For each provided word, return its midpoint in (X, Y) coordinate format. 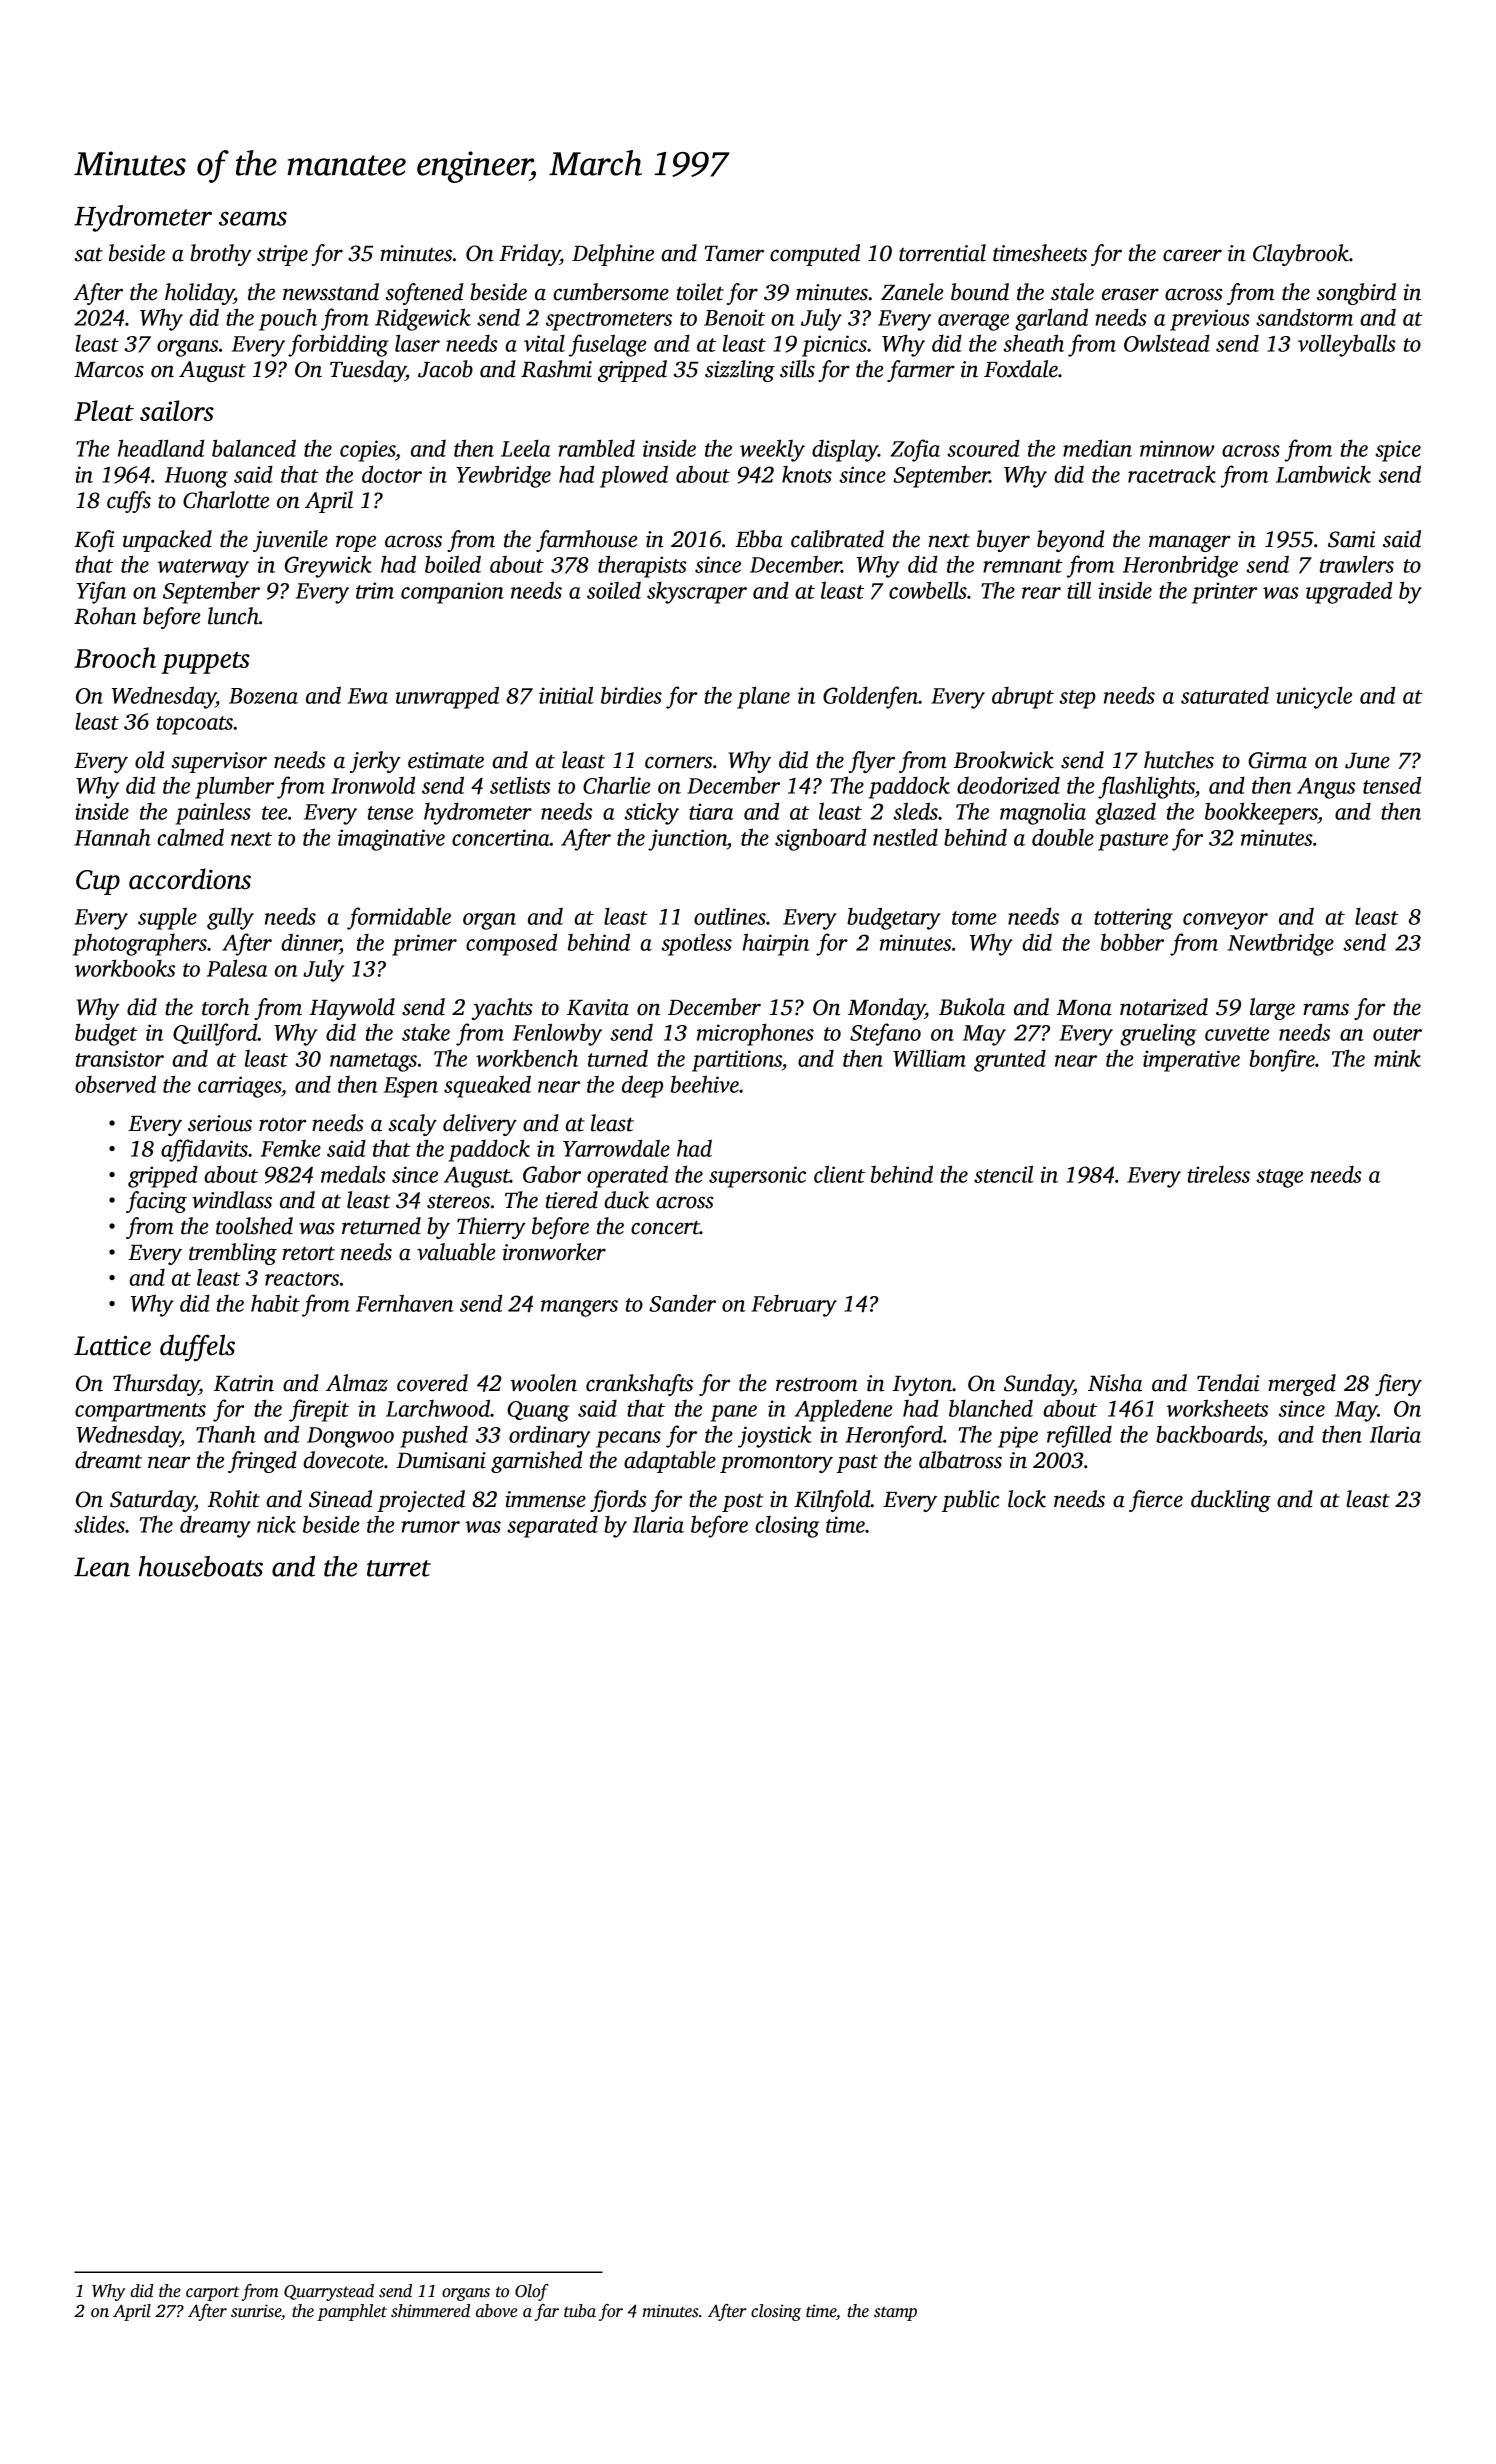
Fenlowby (557, 1034)
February (794, 1306)
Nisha (1115, 1383)
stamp (895, 2314)
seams (253, 218)
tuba (580, 2311)
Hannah (112, 837)
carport (213, 2293)
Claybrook (1301, 255)
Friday (529, 255)
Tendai (1228, 1383)
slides (99, 1524)
